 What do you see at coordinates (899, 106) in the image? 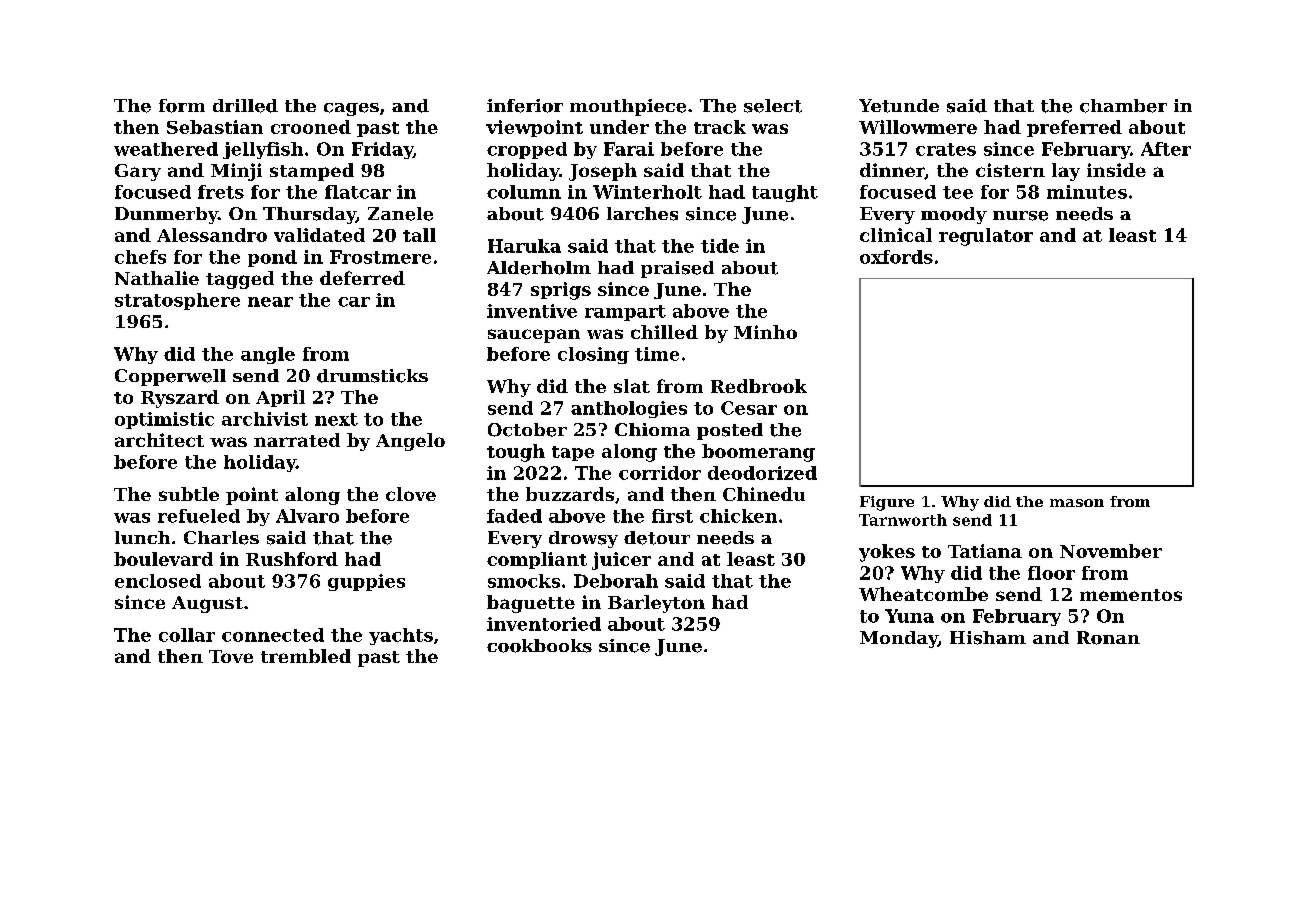
I see `Yetunde` at bounding box center [899, 106].
